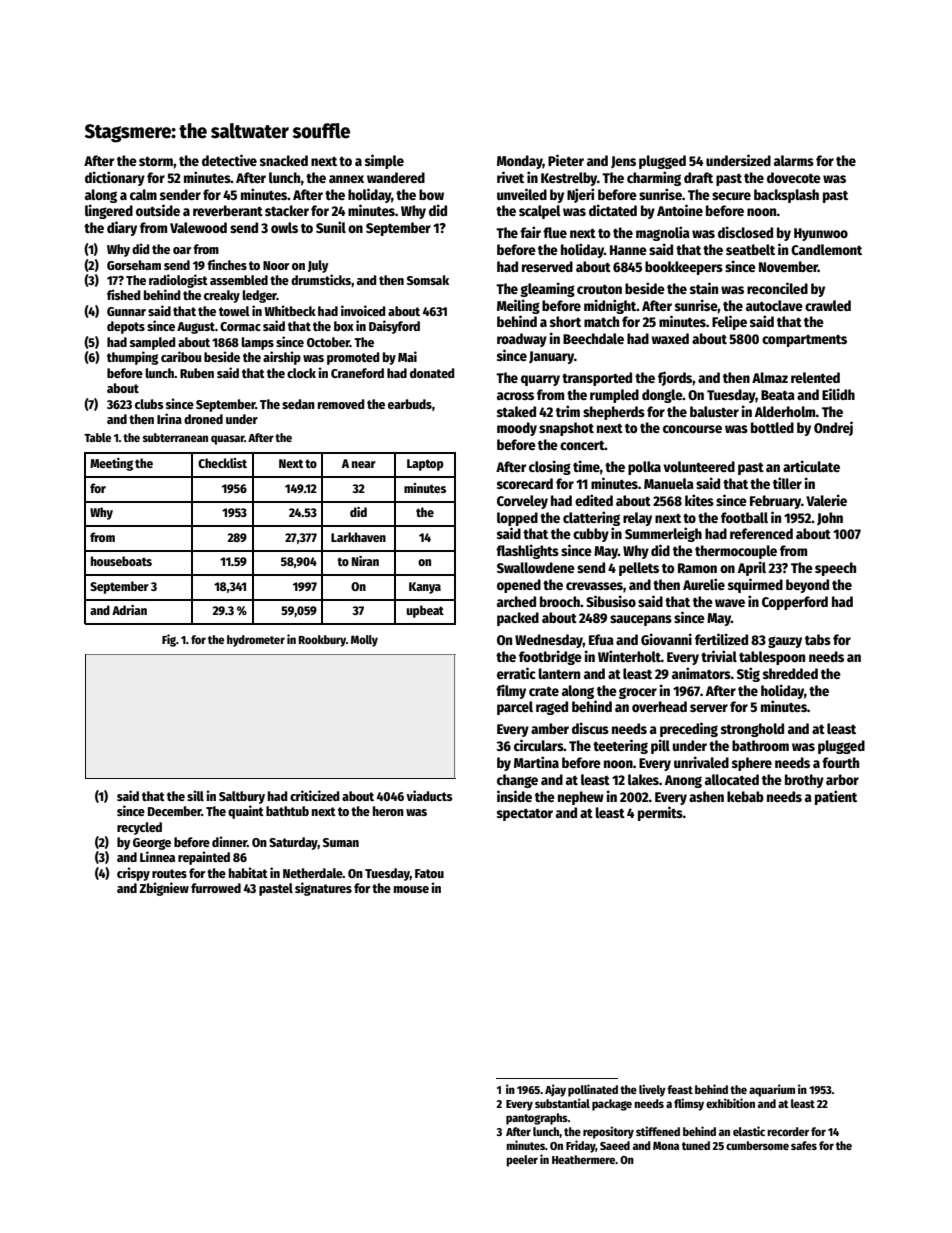 The image size is (952, 1233). Describe the element at coordinates (323, 889) in the page. I see `signatures` at that location.
